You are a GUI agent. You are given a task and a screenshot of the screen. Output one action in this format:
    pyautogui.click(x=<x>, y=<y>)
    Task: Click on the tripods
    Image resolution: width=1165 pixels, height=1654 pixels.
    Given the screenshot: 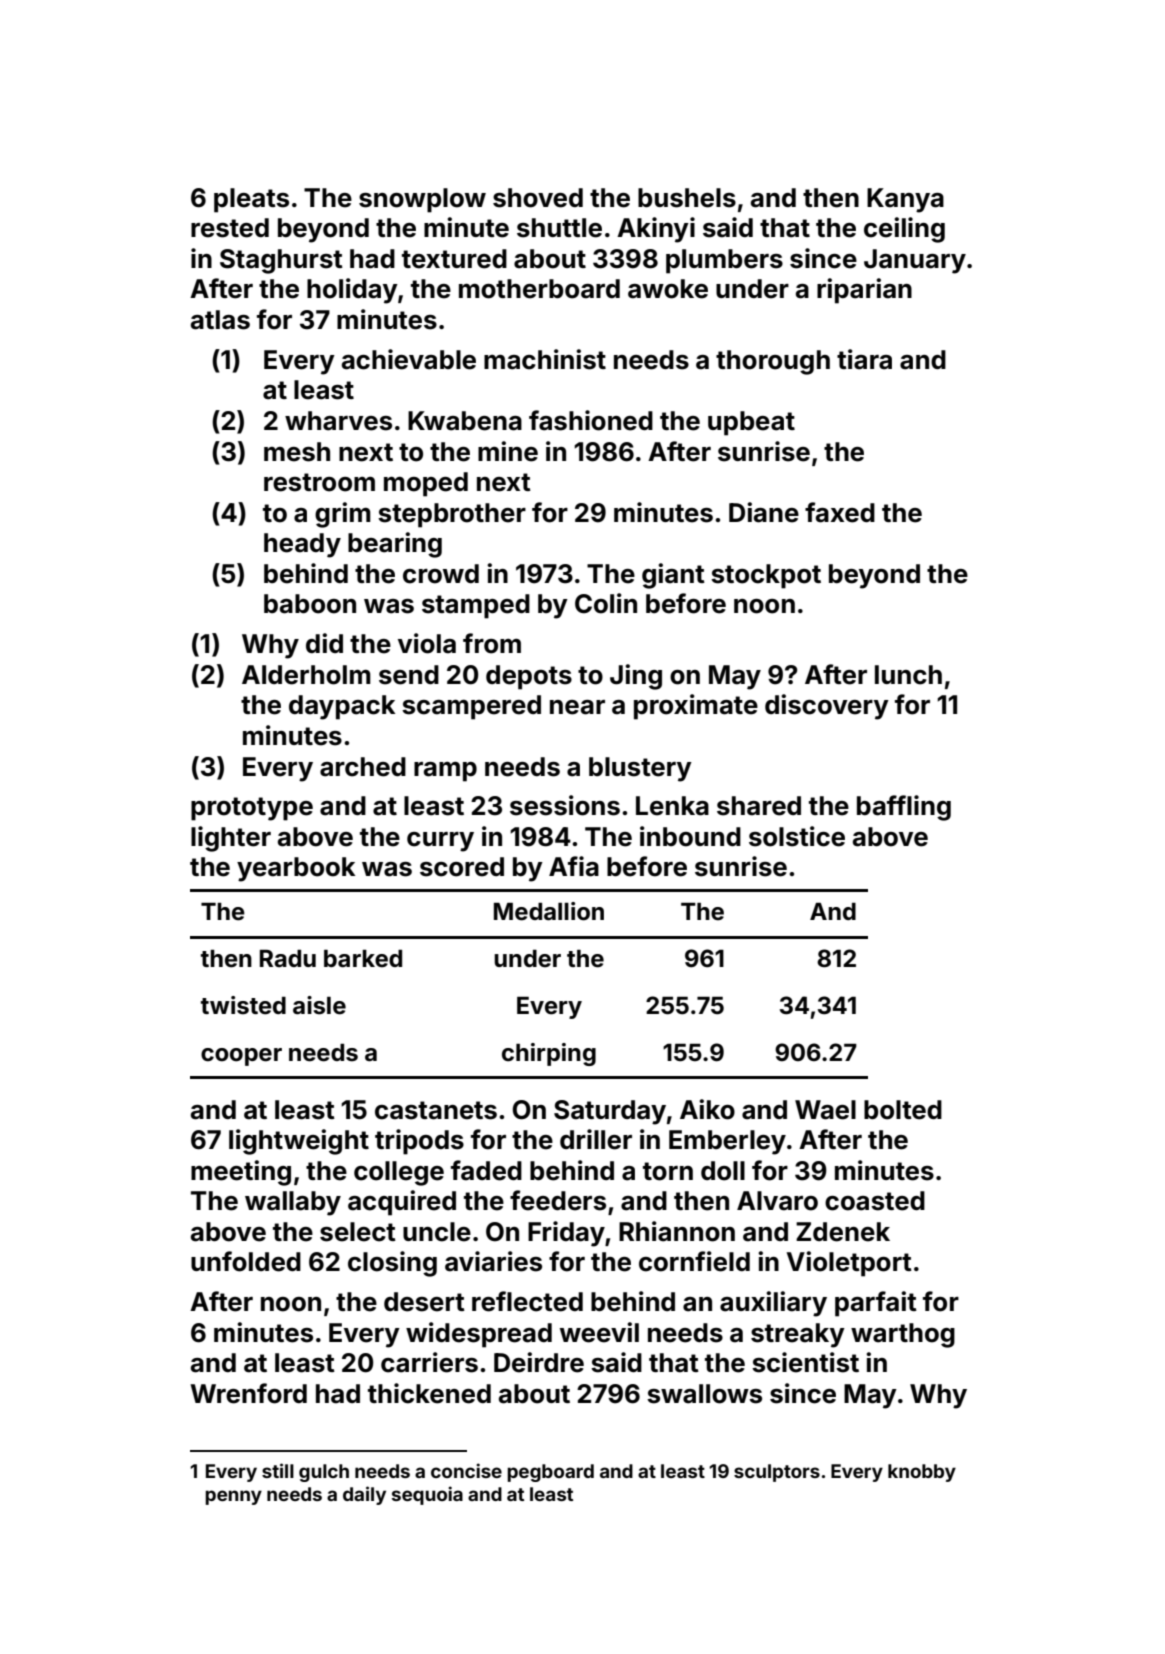 What is the action you would take?
    pyautogui.click(x=419, y=1142)
